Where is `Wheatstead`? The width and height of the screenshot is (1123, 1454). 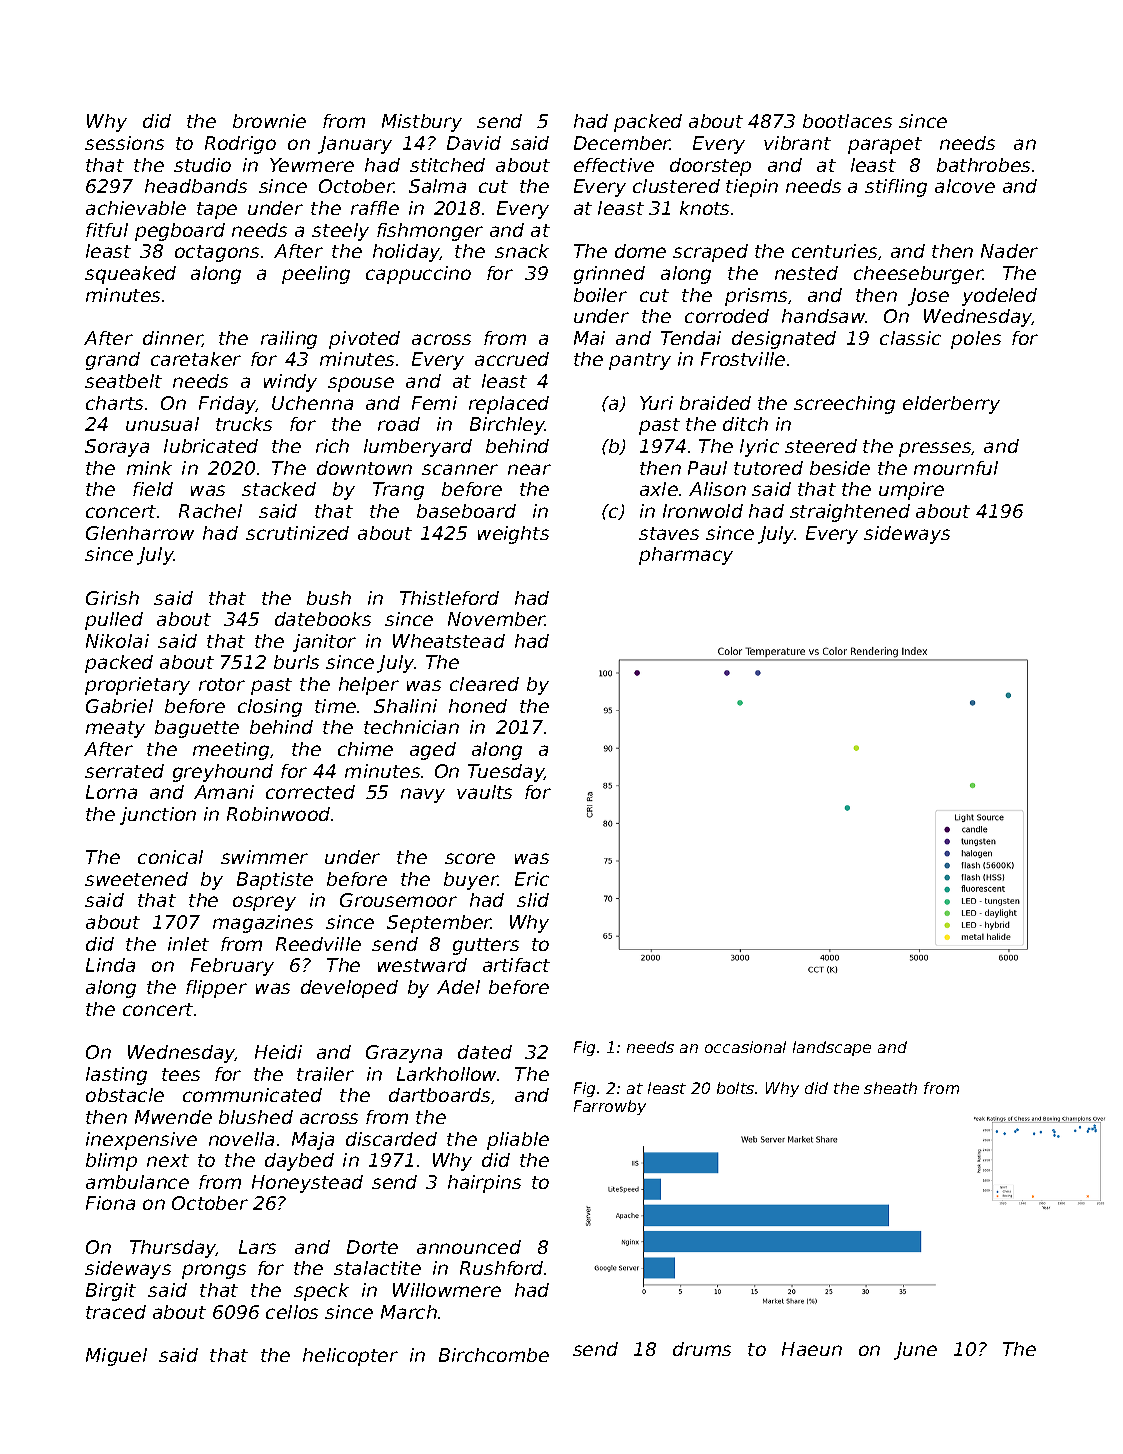 Wheatstead is located at coordinates (449, 641).
